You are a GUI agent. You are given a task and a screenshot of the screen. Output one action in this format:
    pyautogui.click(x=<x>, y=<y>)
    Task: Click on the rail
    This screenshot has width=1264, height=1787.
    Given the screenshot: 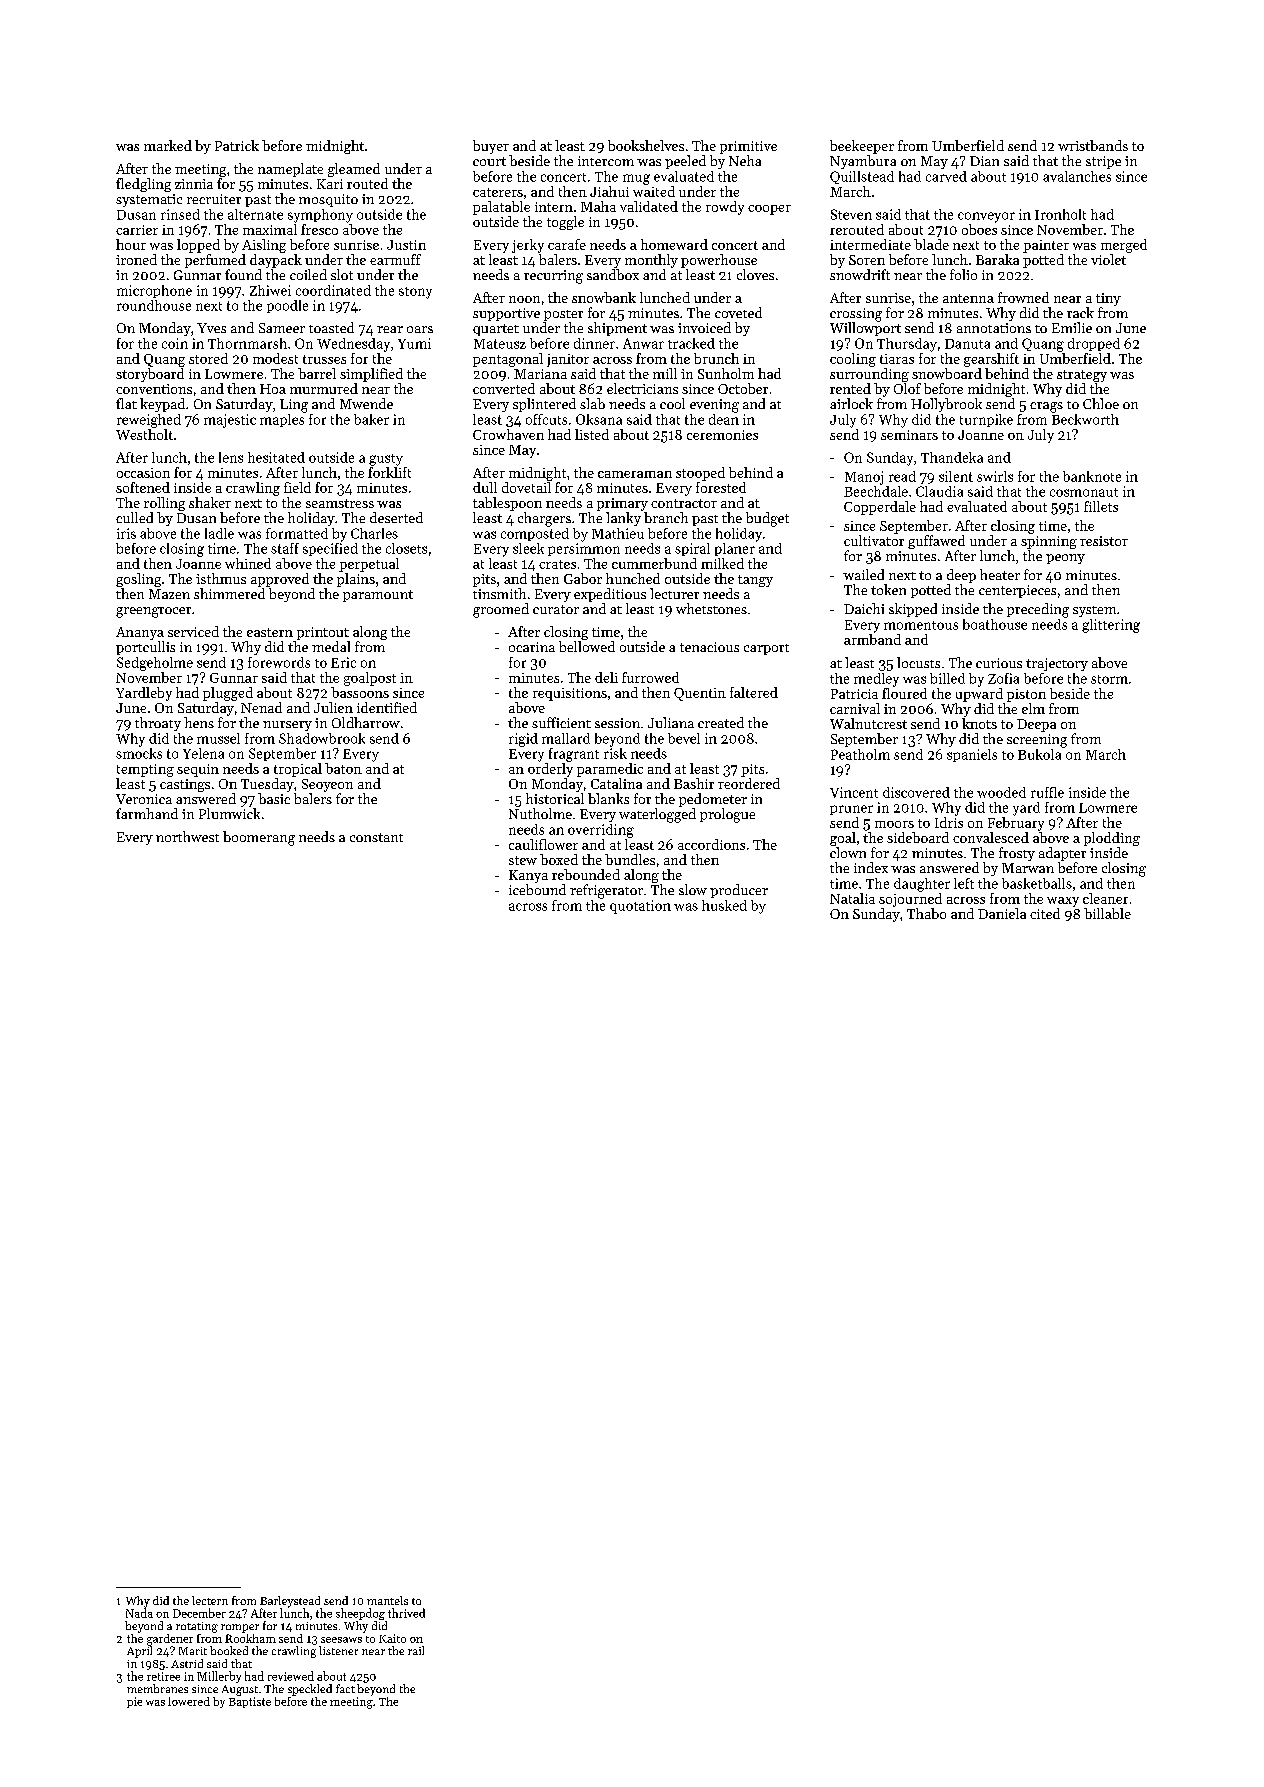 What is the action you would take?
    pyautogui.click(x=416, y=1650)
